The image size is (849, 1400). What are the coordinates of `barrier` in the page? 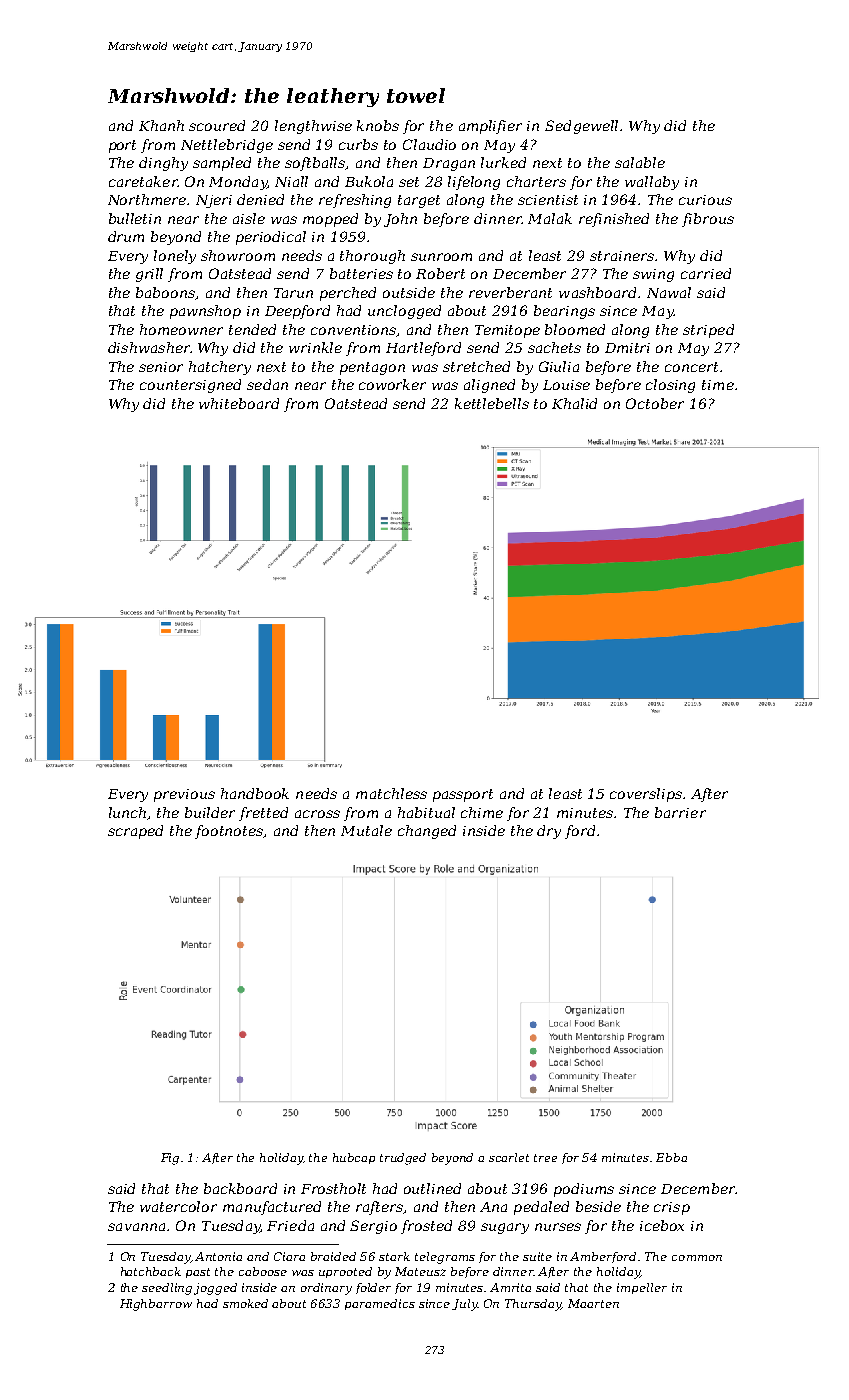 It's located at (680, 812).
